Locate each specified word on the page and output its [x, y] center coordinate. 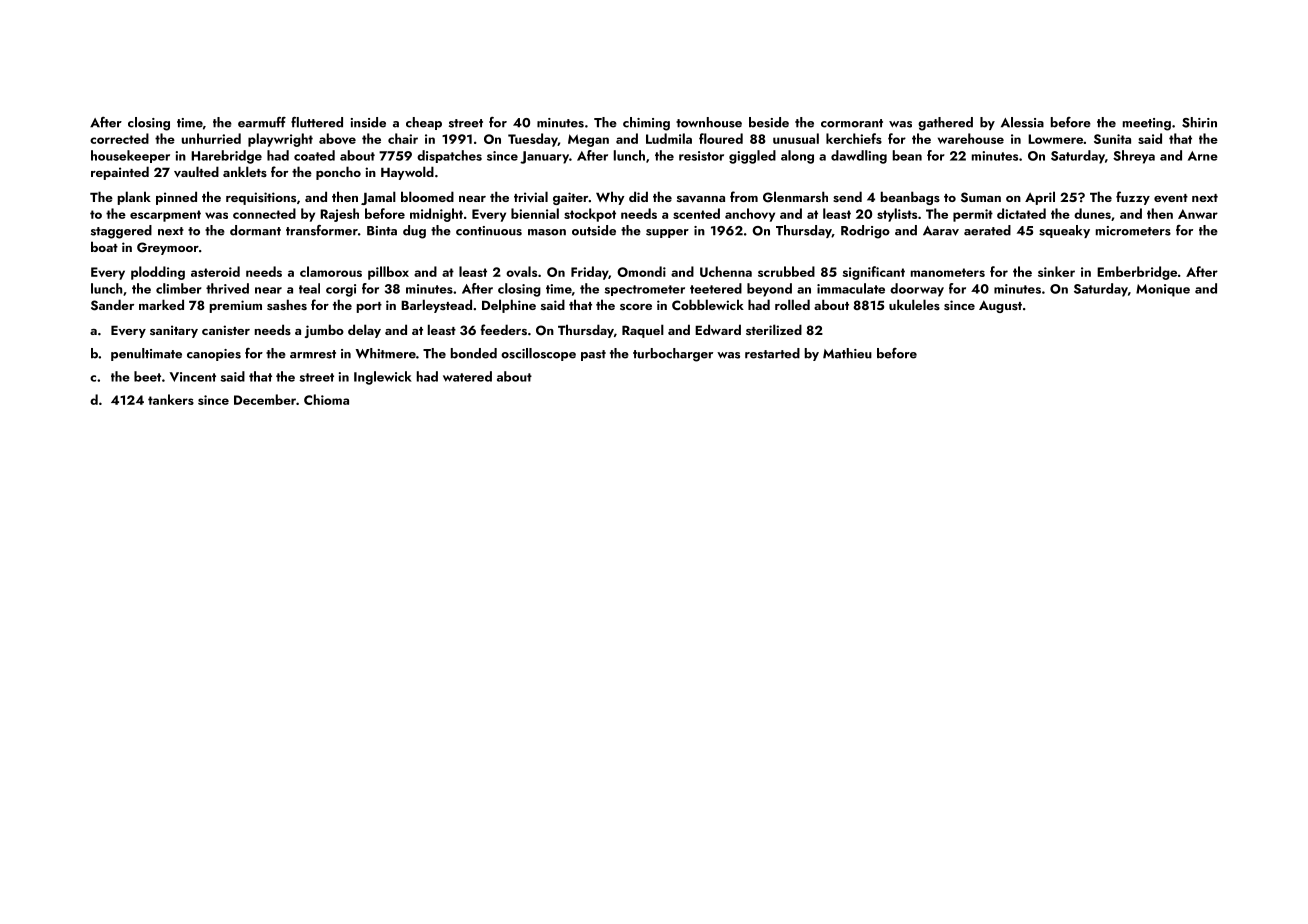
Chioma [326, 399]
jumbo [324, 331]
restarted [772, 353]
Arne [1203, 156]
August [1000, 306]
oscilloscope [538, 354]
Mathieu [847, 353]
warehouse [971, 138]
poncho [338, 173]
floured [721, 138]
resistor [701, 156]
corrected [119, 138]
